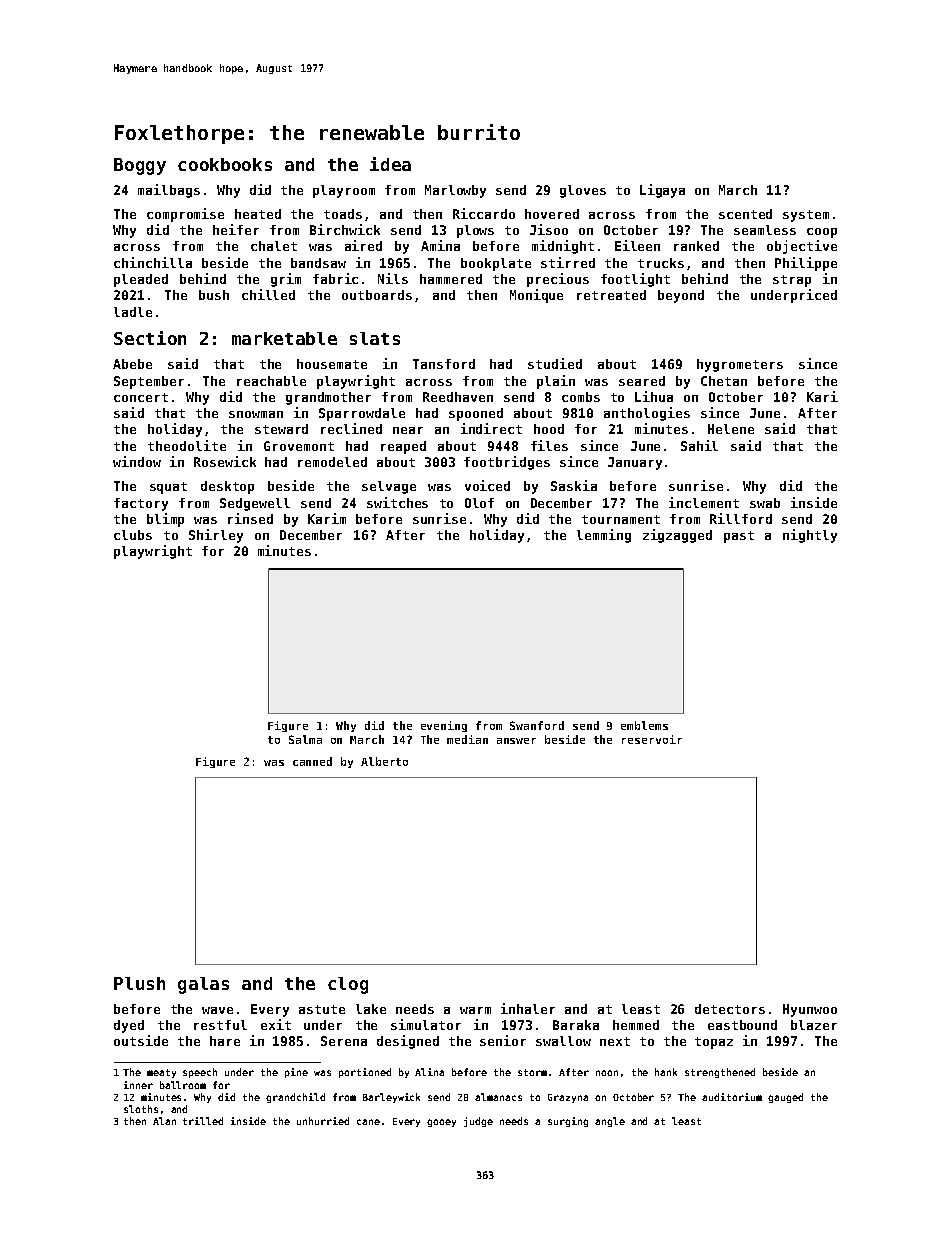  Describe the element at coordinates (149, 382) in the screenshot. I see `September` at that location.
